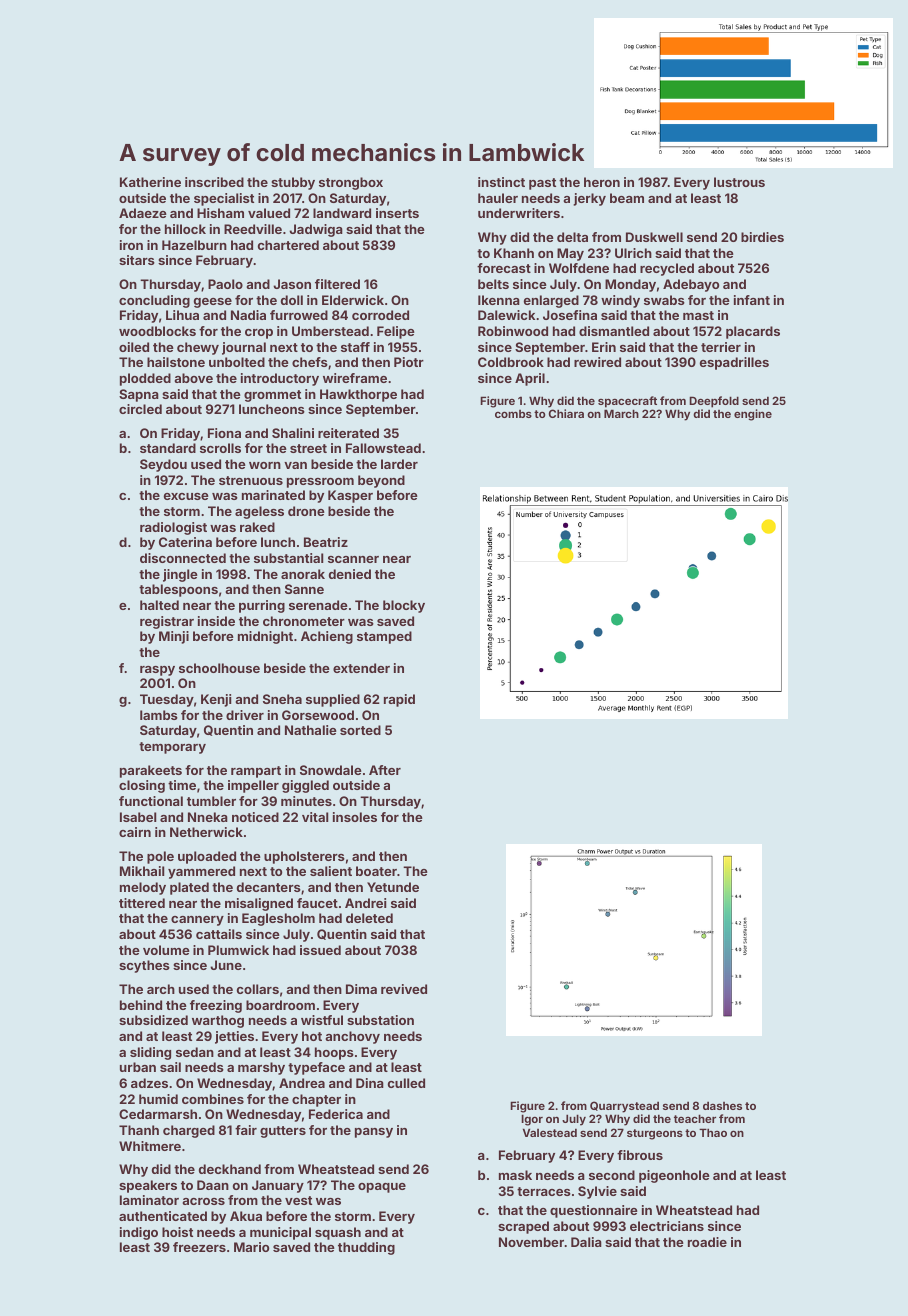 This image has width=908, height=1316. Describe the element at coordinates (225, 284) in the image. I see `Paolo` at that location.
